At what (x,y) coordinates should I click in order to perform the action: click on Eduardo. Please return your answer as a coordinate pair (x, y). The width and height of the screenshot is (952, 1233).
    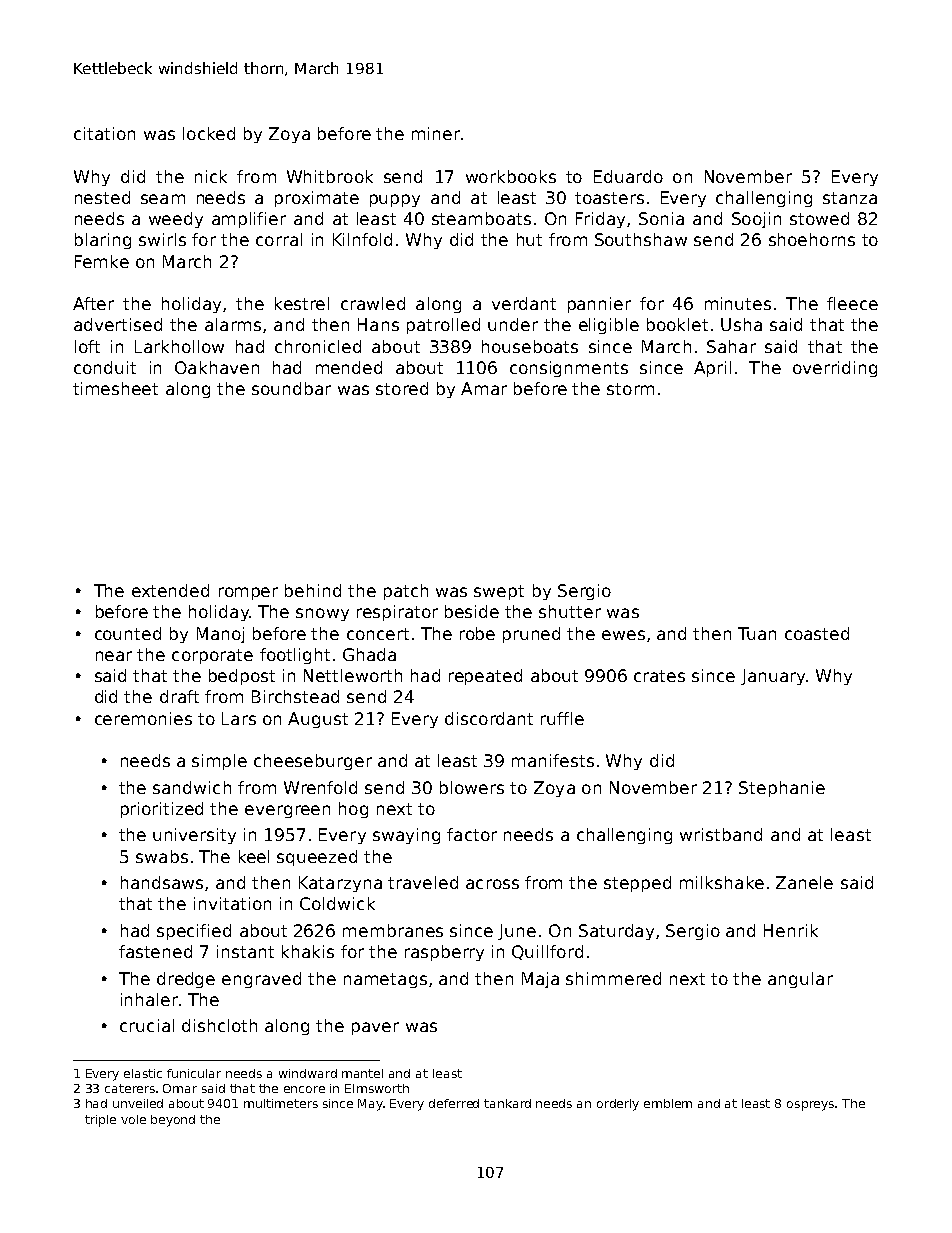
    Looking at the image, I should click on (628, 176).
